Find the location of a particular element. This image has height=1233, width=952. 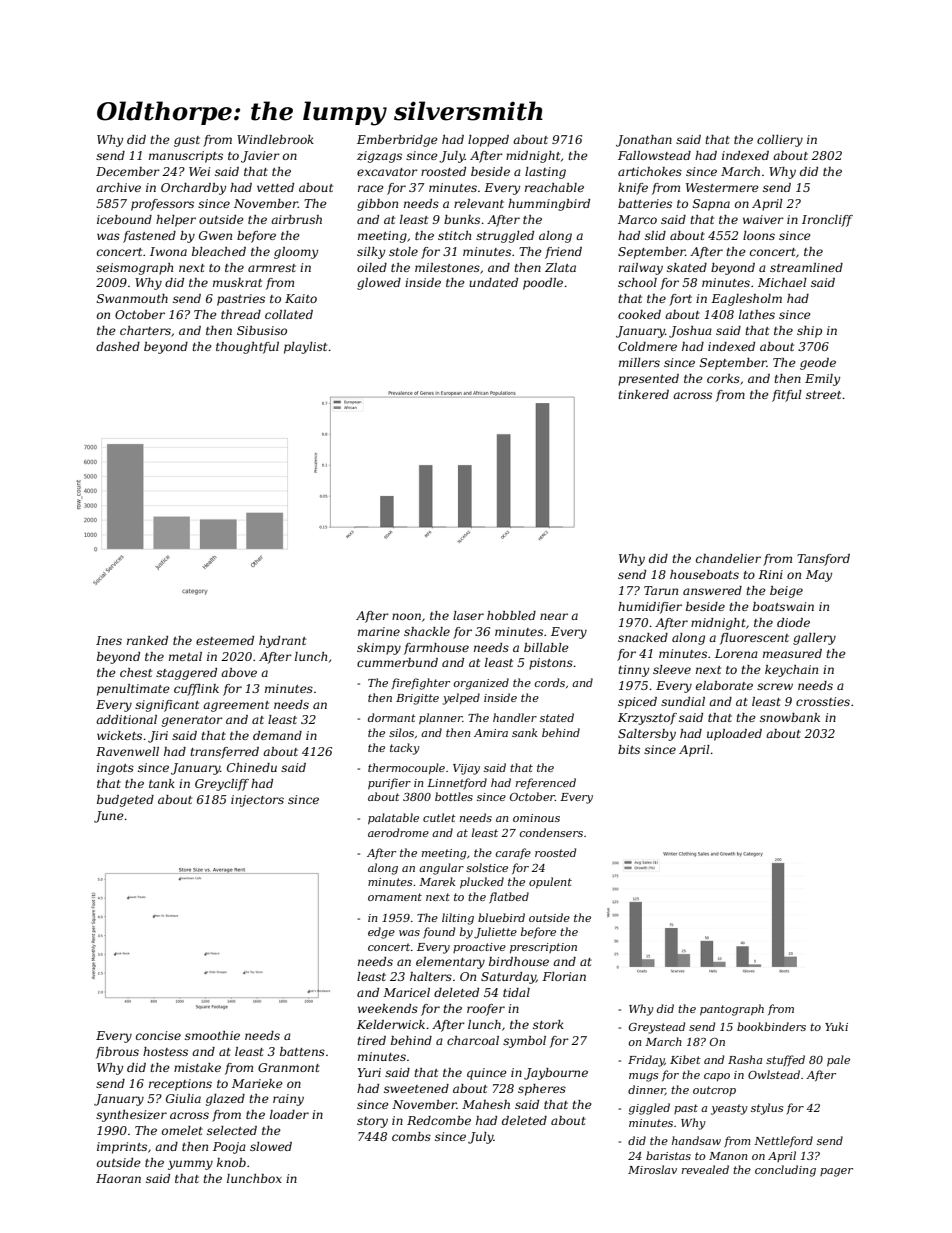

handsaw is located at coordinates (696, 1140).
